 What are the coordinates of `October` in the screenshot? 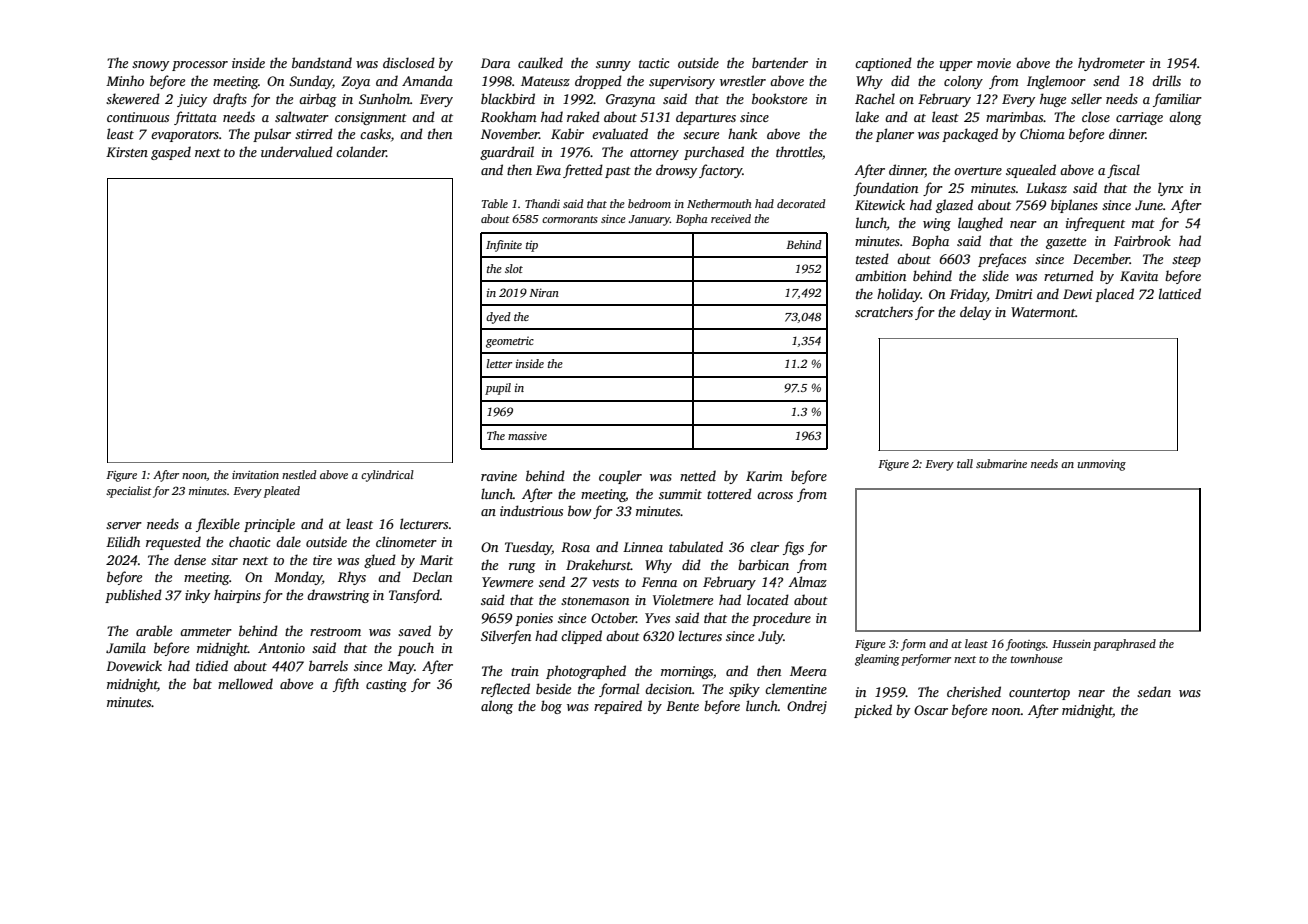 It's located at (613, 617).
